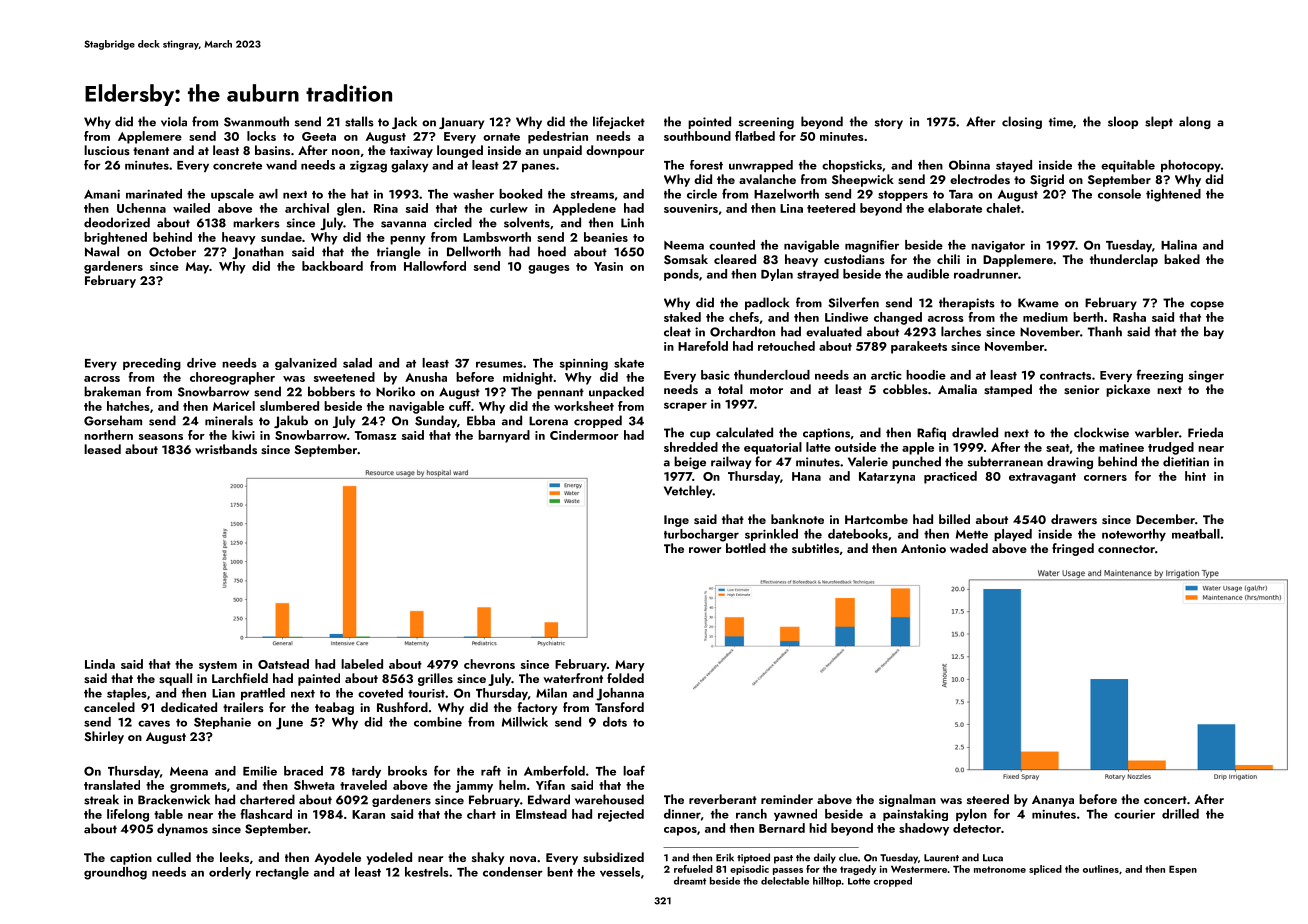 The height and width of the document is (924, 1308). I want to click on Geeta, so click(319, 136).
